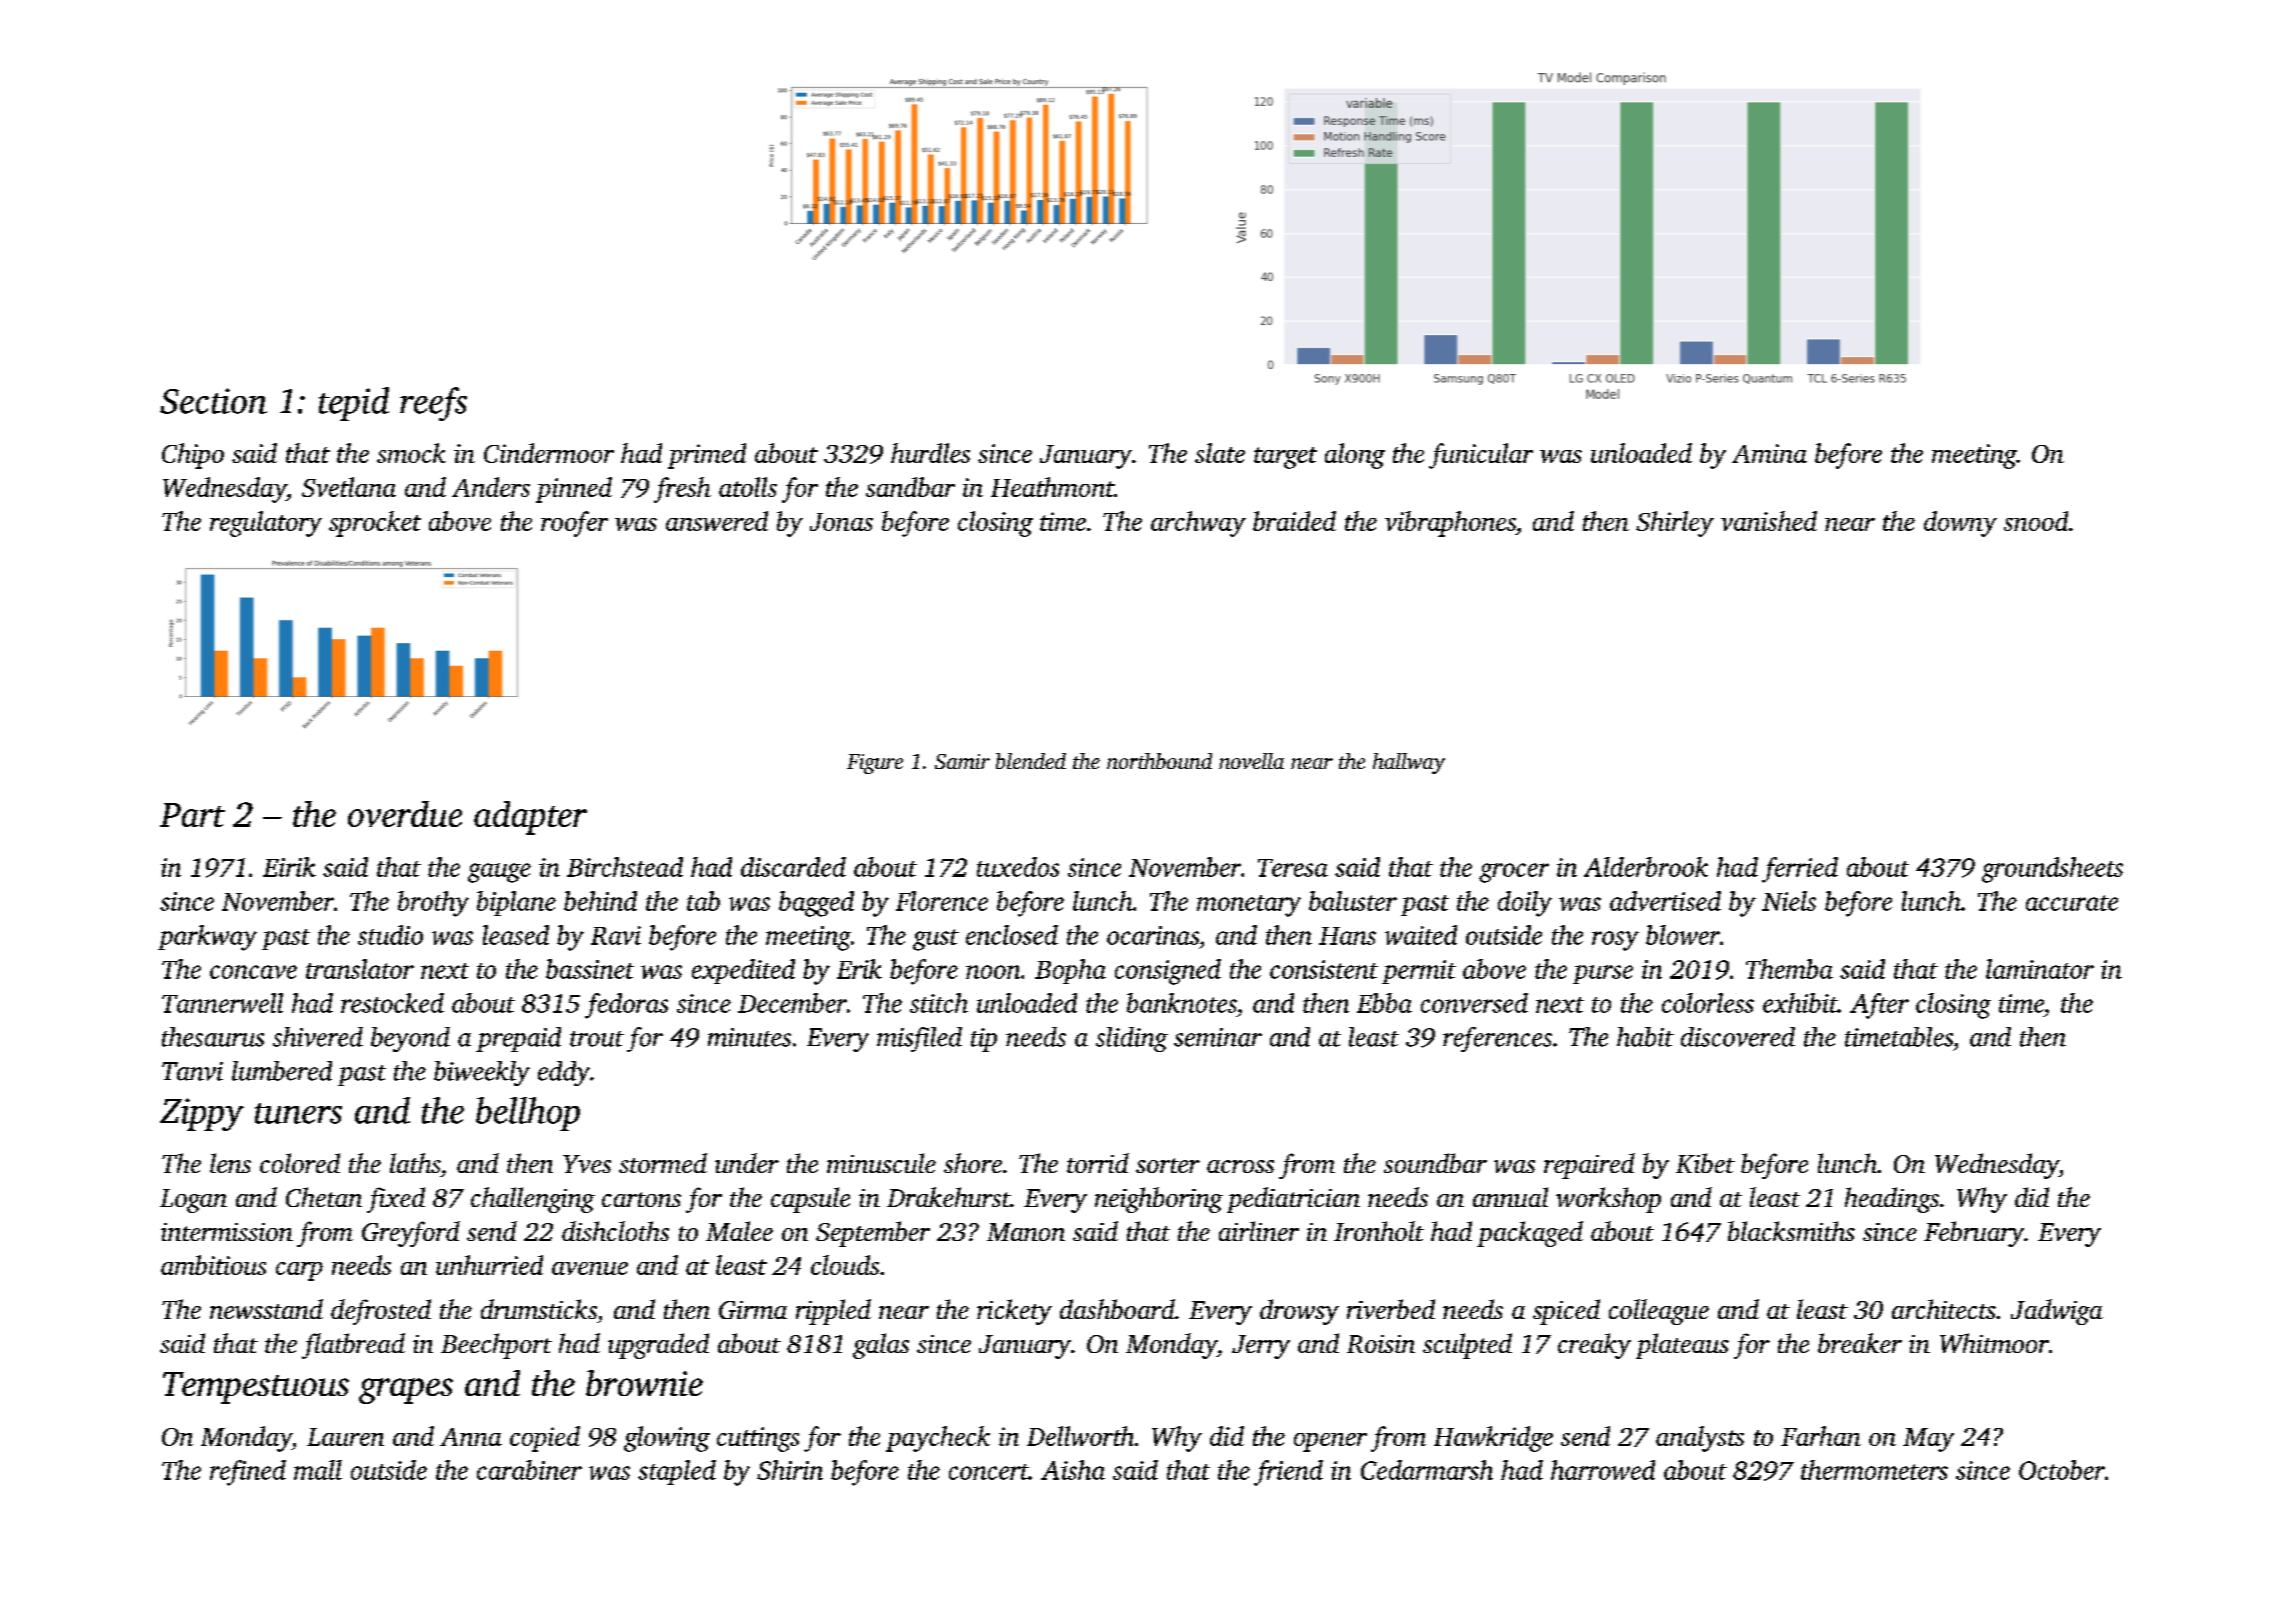 This page has height=1620, width=2292. Describe the element at coordinates (1379, 1231) in the page. I see `Ironholt` at that location.
